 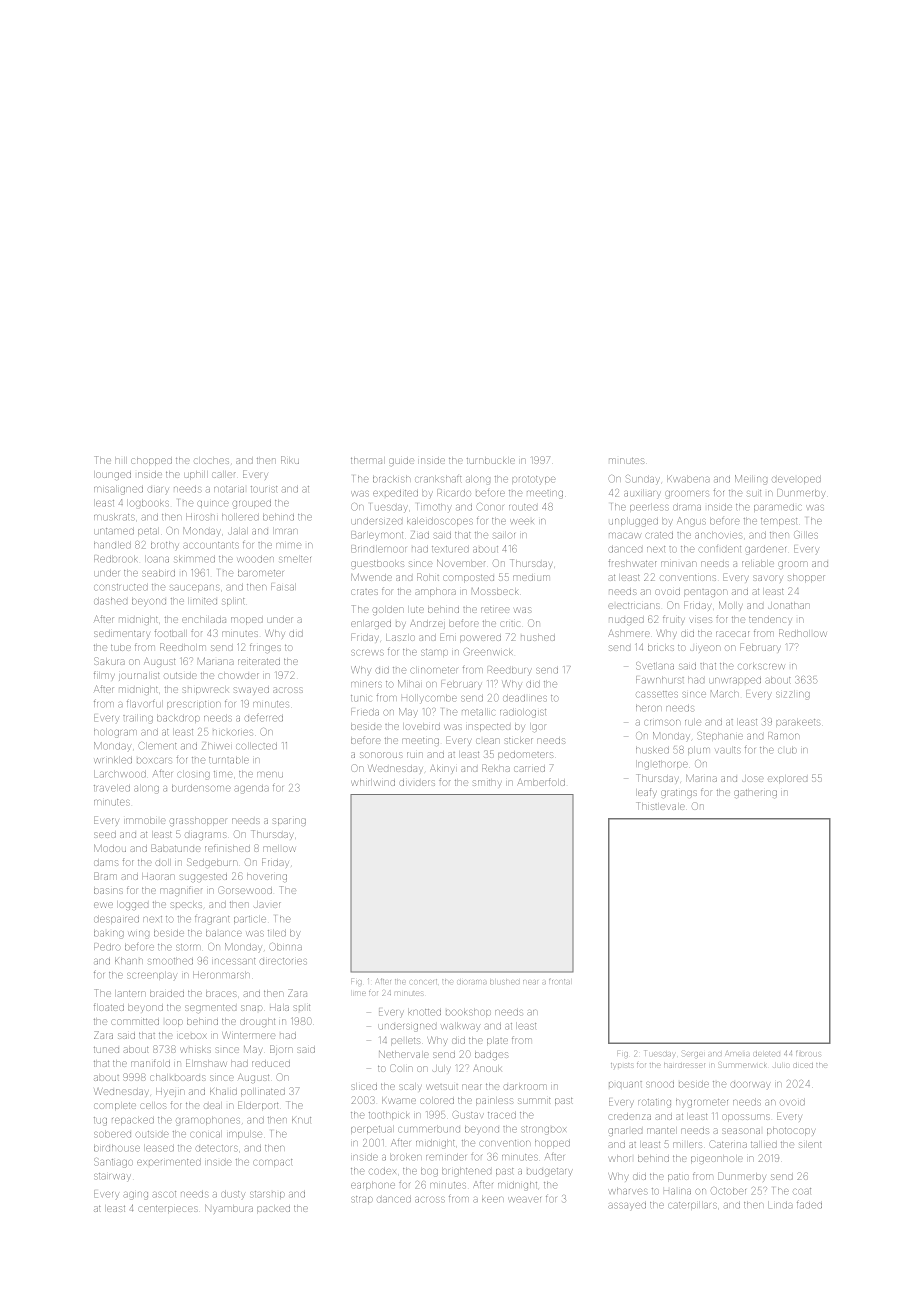 I want to click on Ramon, so click(x=783, y=736).
